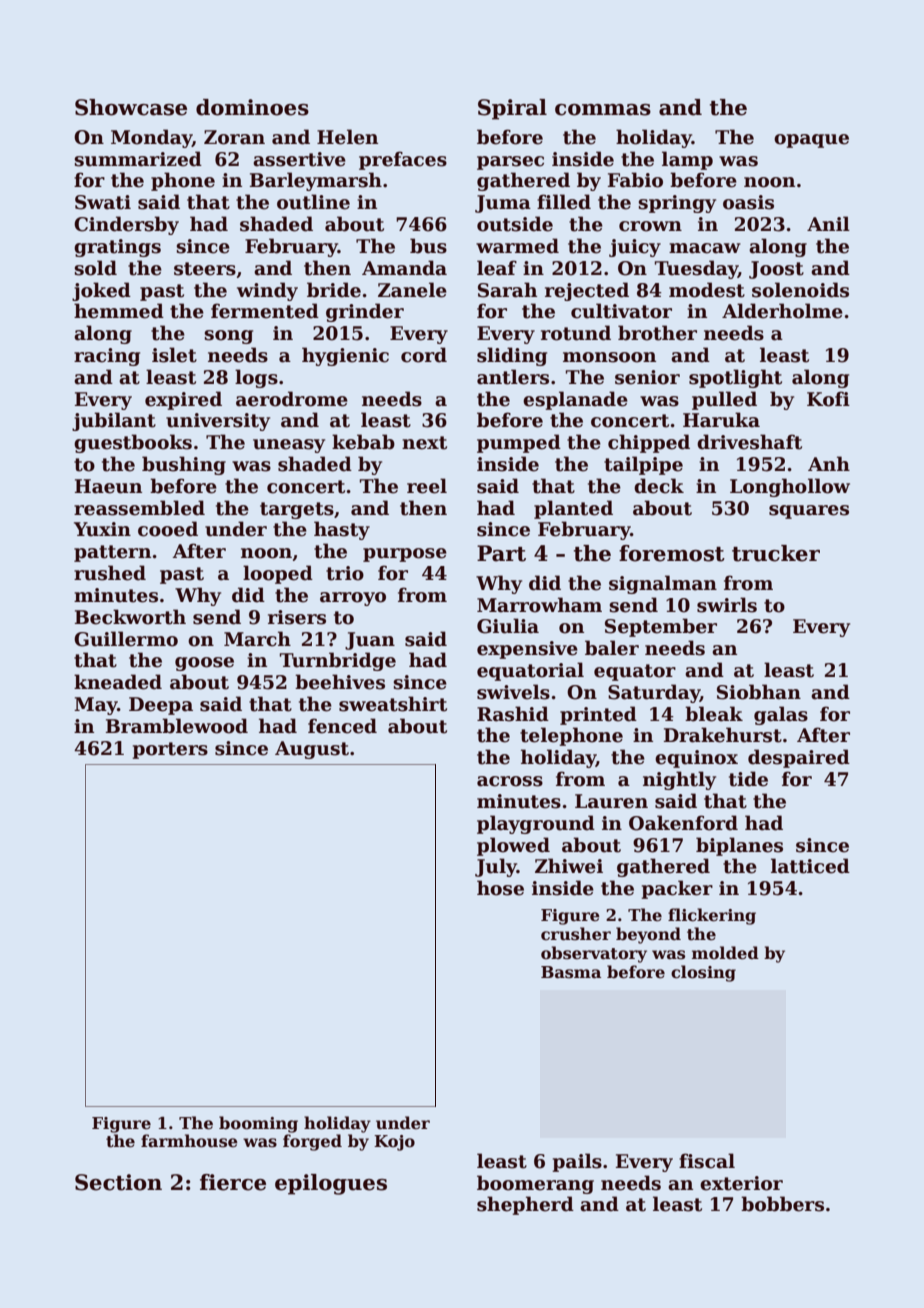 Image resolution: width=924 pixels, height=1308 pixels. Describe the element at coordinates (189, 1141) in the document. I see `farmhouse` at that location.
